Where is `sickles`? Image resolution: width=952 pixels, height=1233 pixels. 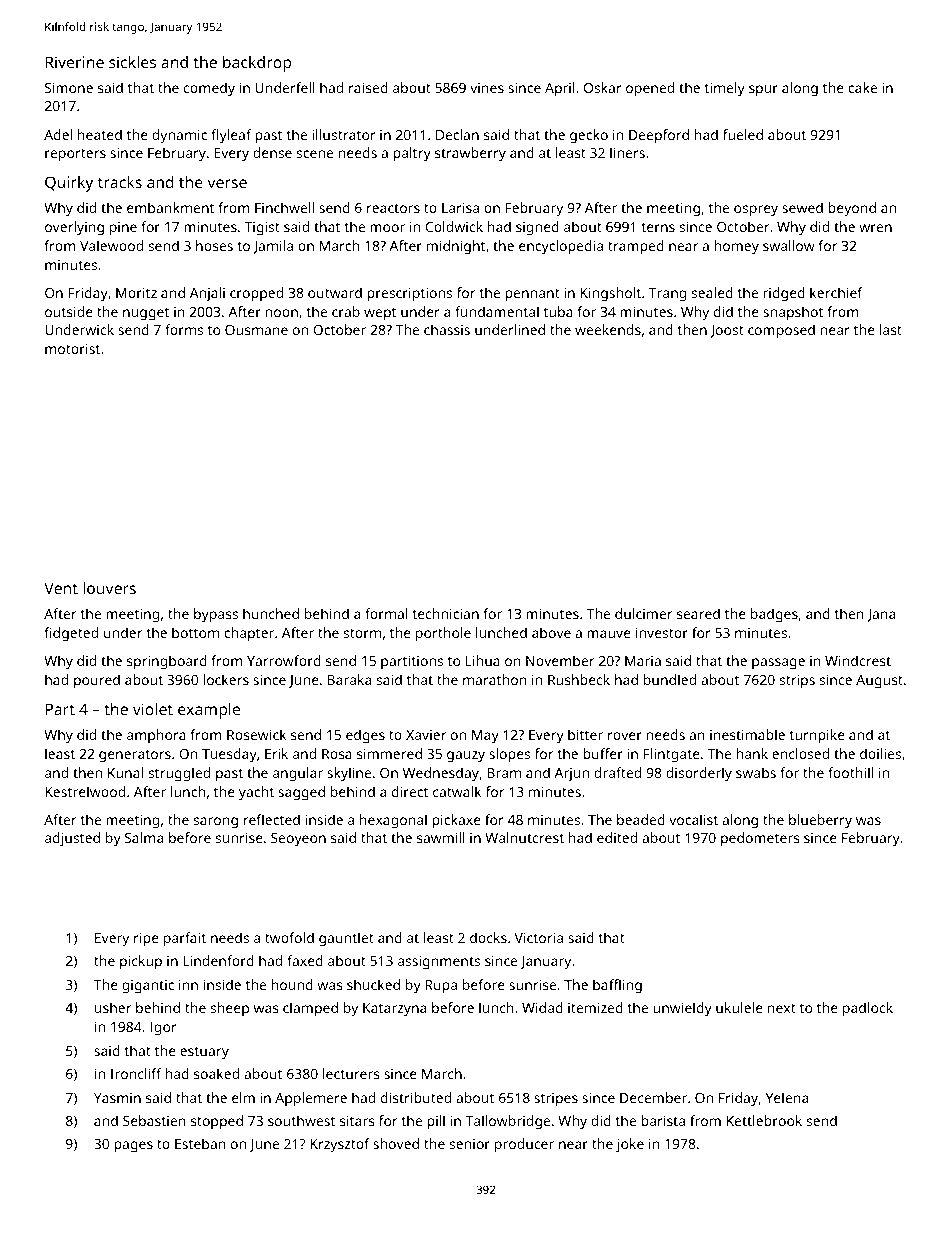 sickles is located at coordinates (132, 62).
